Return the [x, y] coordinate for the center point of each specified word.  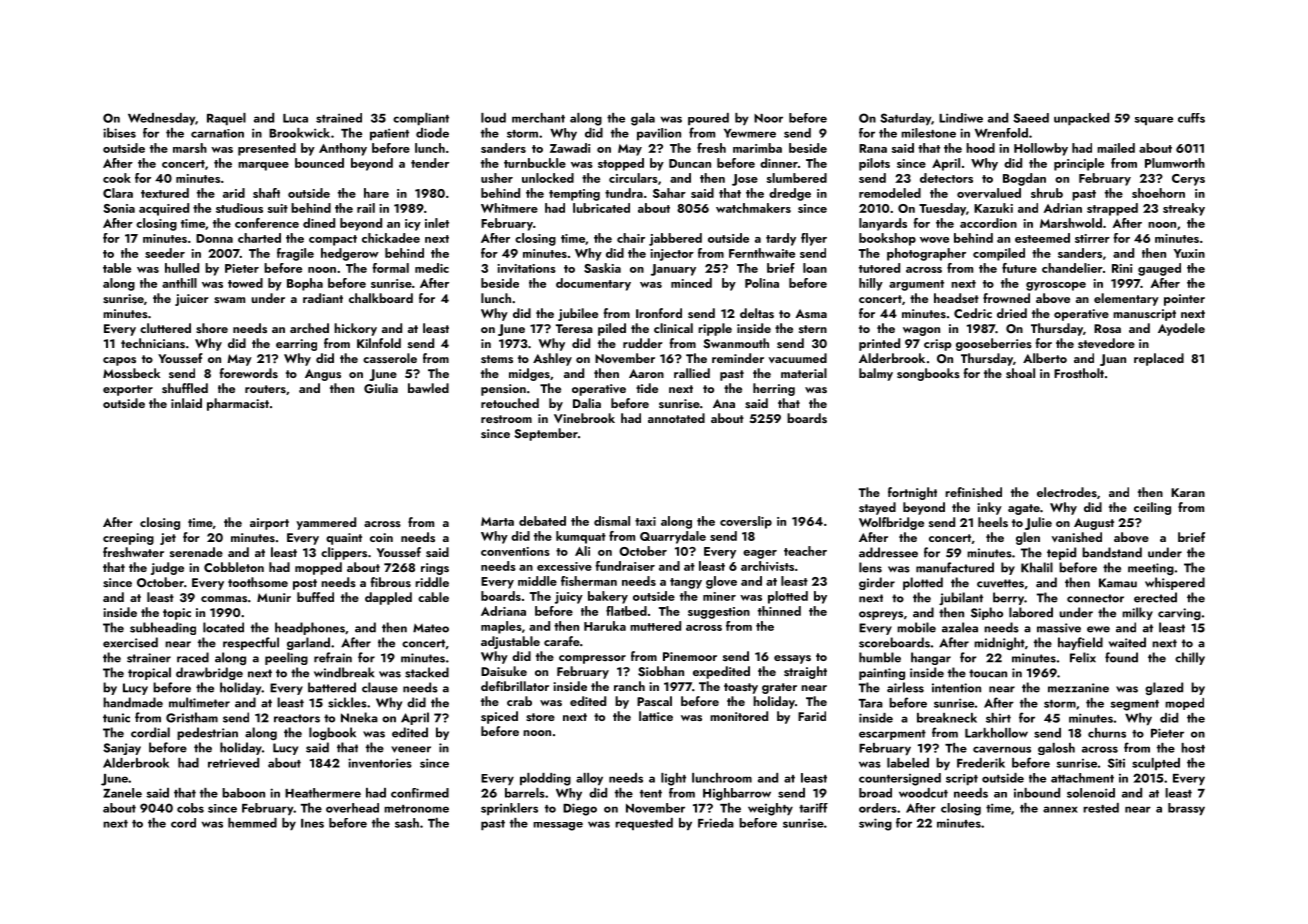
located [223, 627]
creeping [128, 539]
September [546, 434]
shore [212, 328]
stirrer [1092, 238]
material [804, 373]
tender [430, 163]
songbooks [928, 374]
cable [433, 597]
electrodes [1067, 492]
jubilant [961, 598]
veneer [411, 749]
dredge [790, 194]
